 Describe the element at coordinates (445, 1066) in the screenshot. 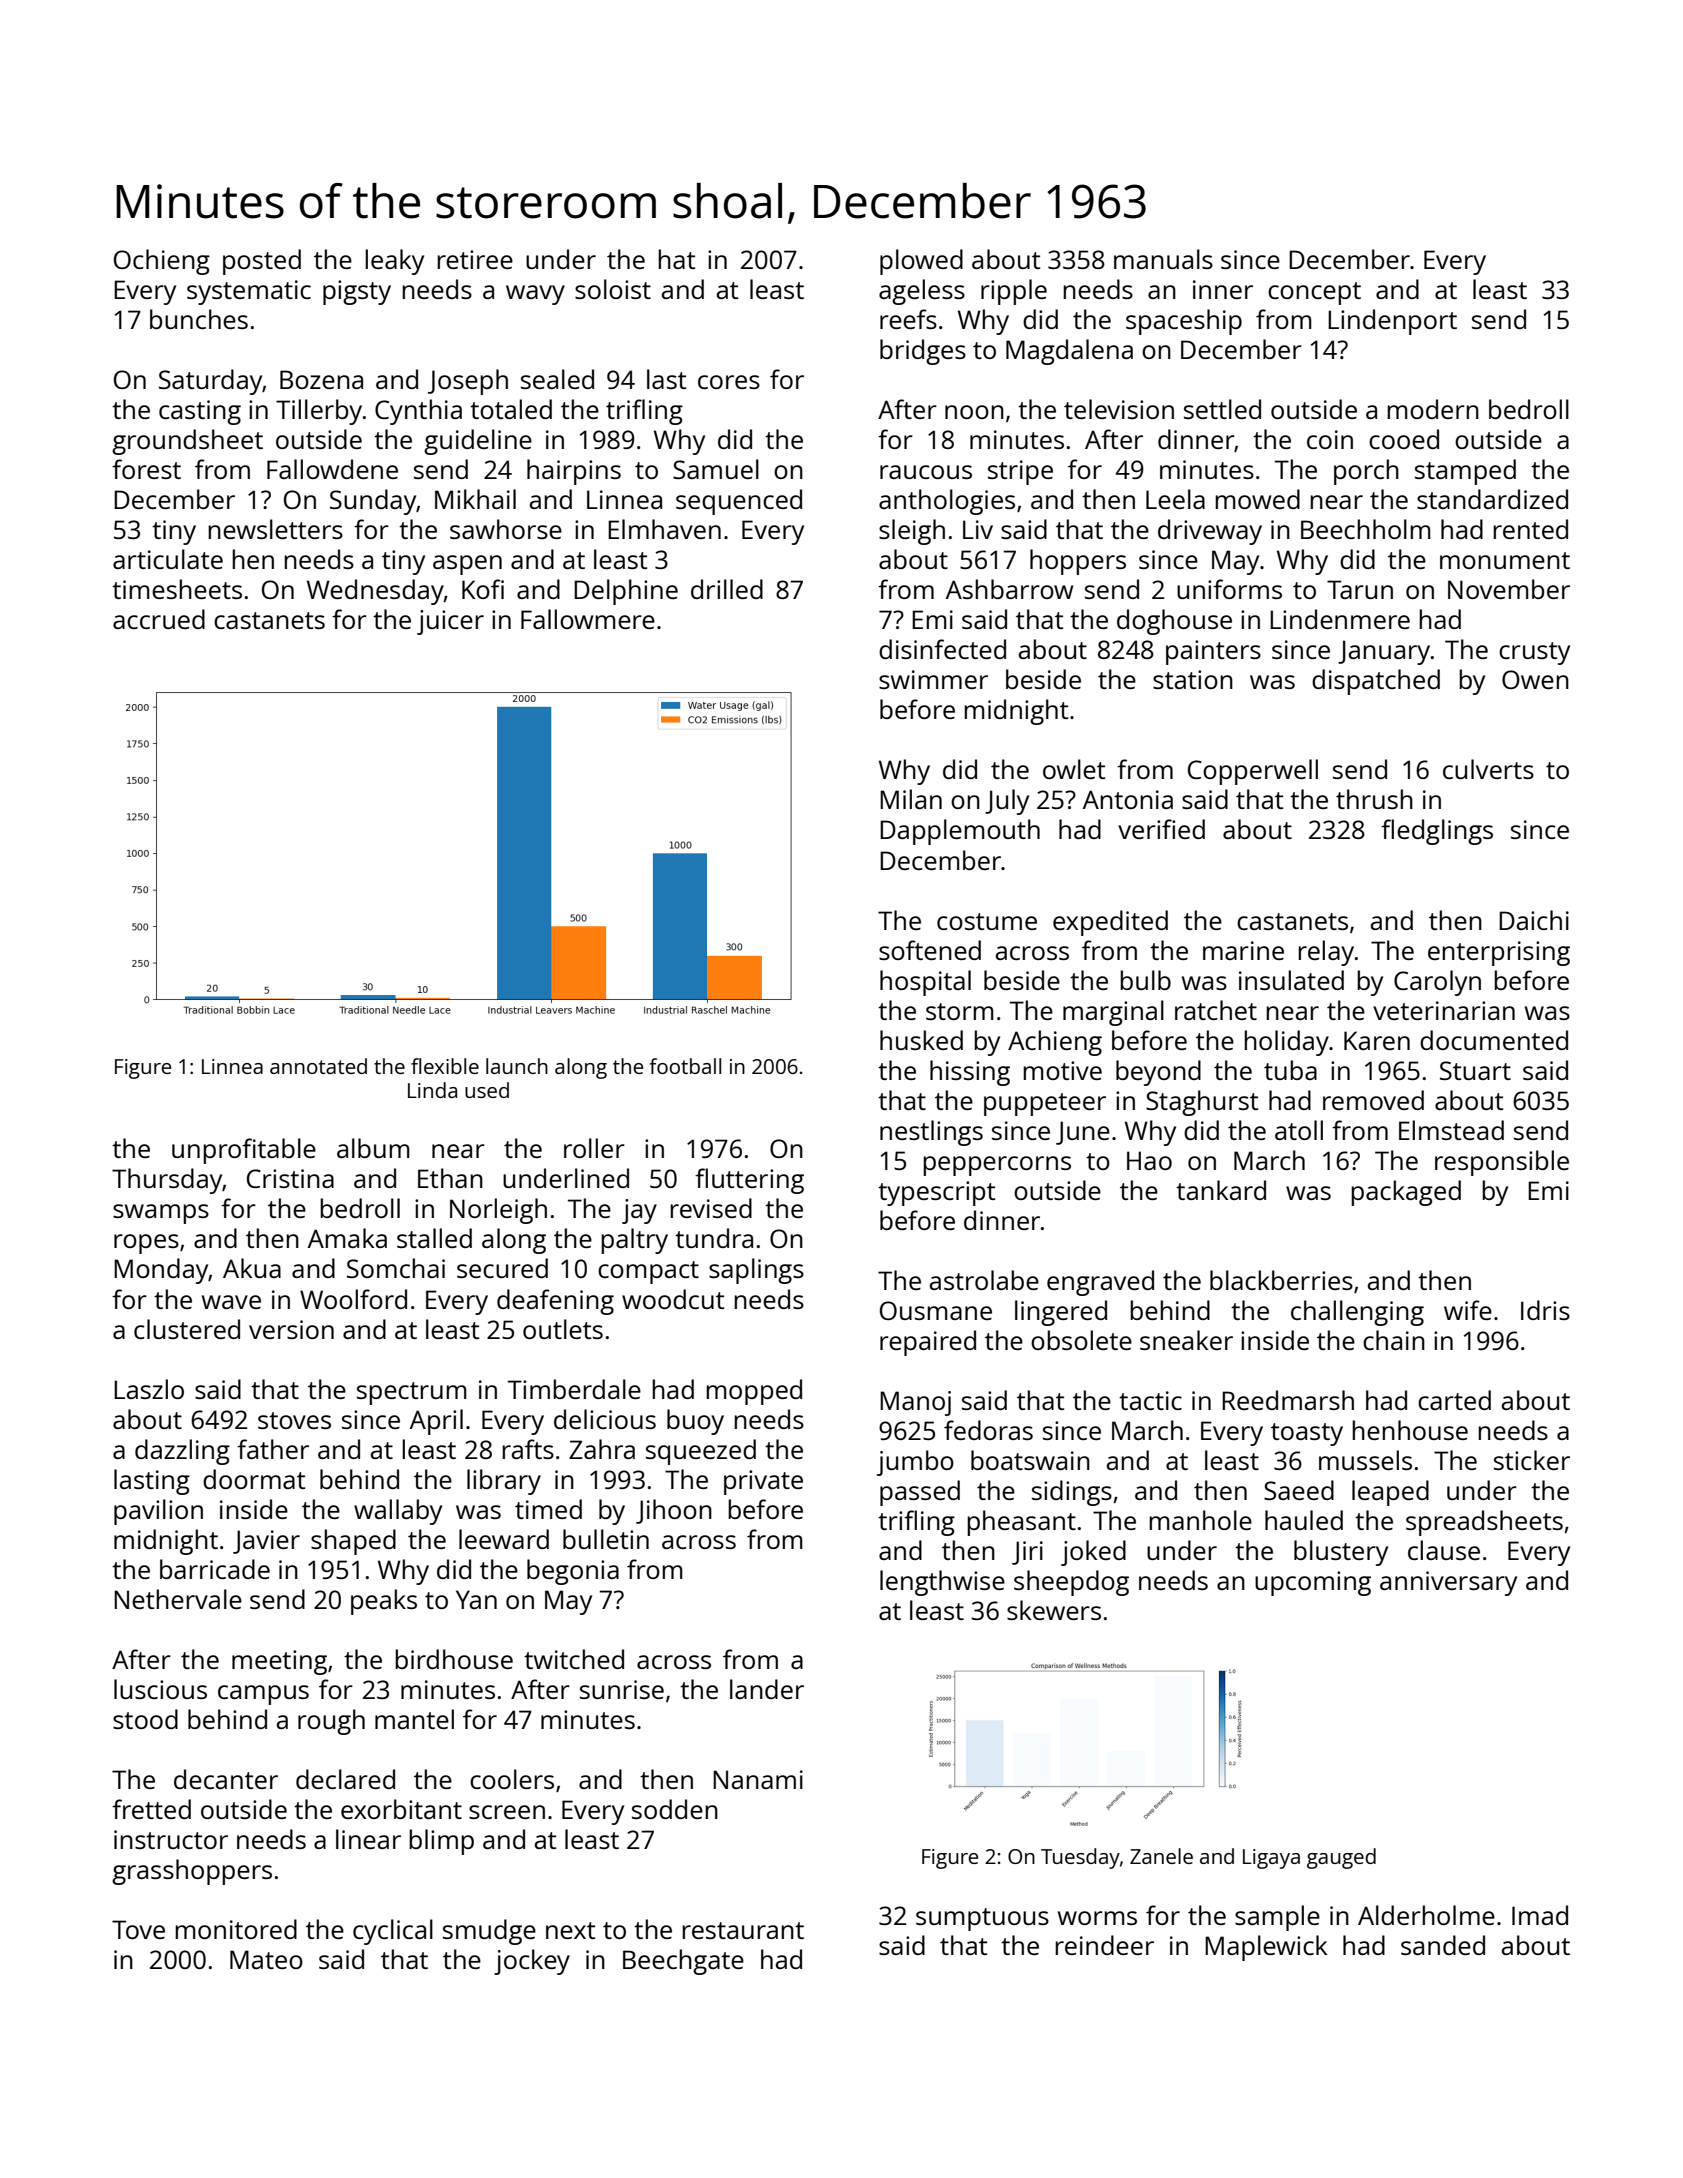

I see `flexible` at that location.
